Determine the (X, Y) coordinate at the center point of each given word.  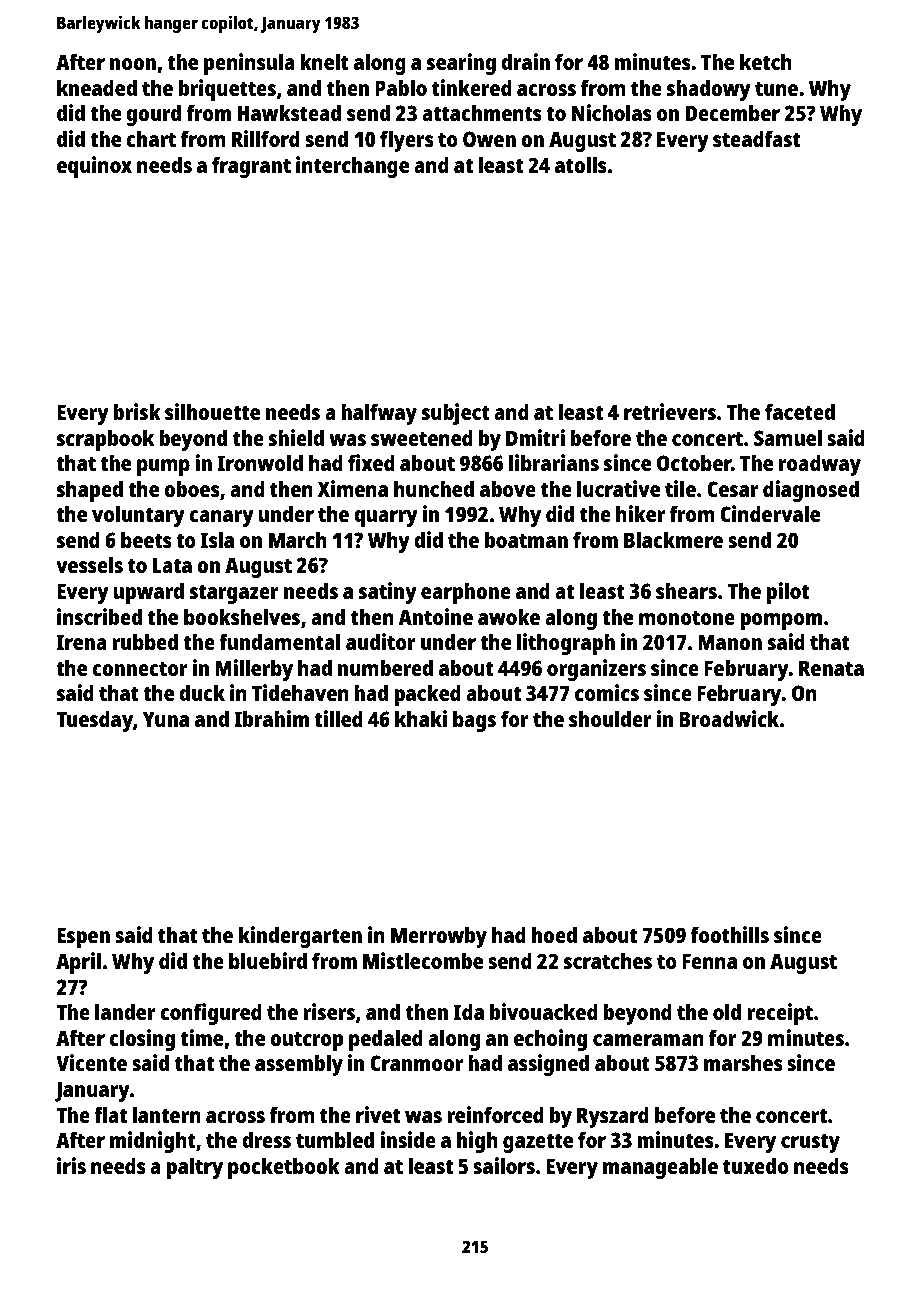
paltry (194, 1168)
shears (686, 591)
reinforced (496, 1114)
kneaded (97, 87)
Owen (489, 139)
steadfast (757, 138)
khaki (421, 718)
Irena (82, 642)
